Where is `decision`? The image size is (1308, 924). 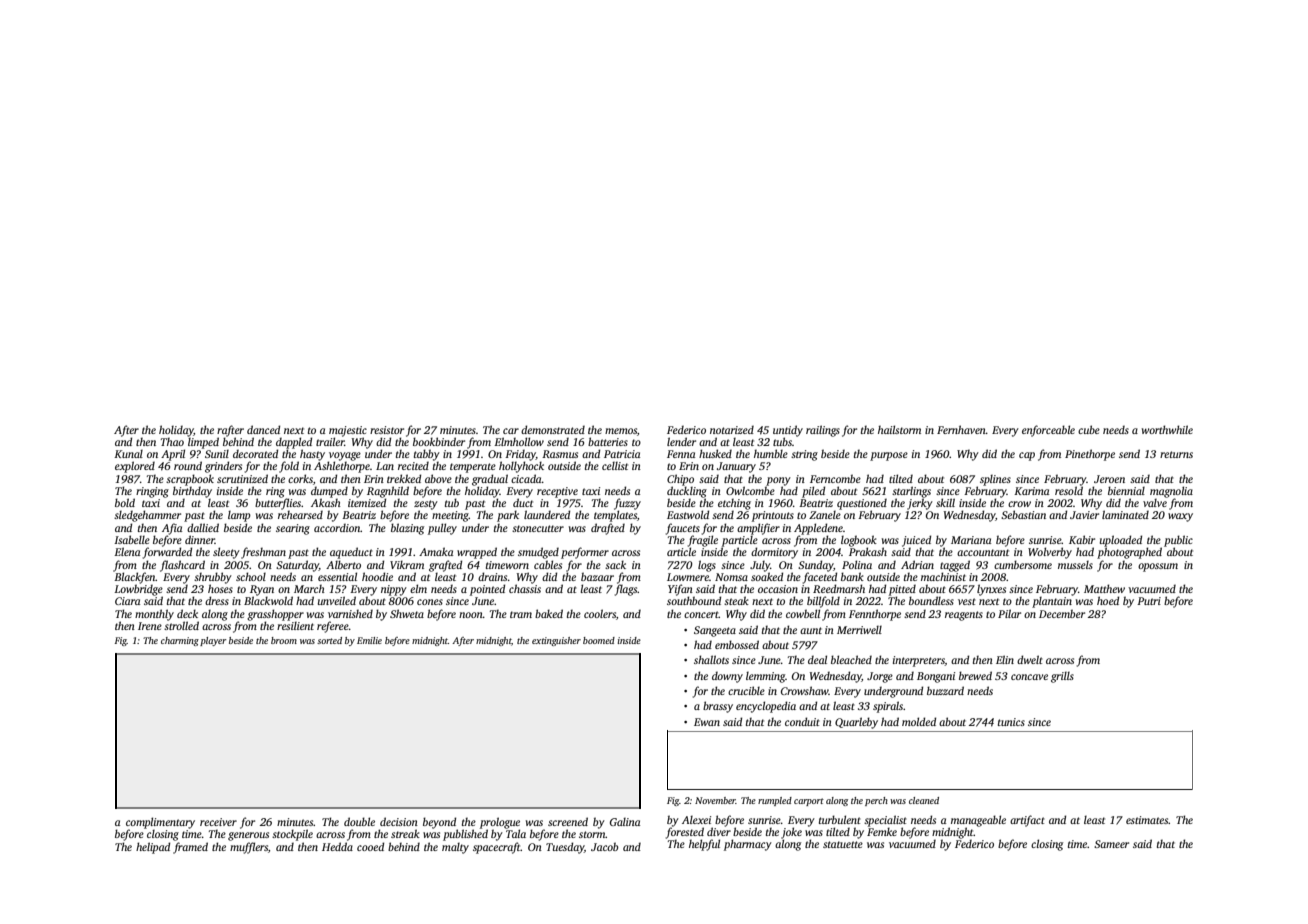 decision is located at coordinates (399, 821).
